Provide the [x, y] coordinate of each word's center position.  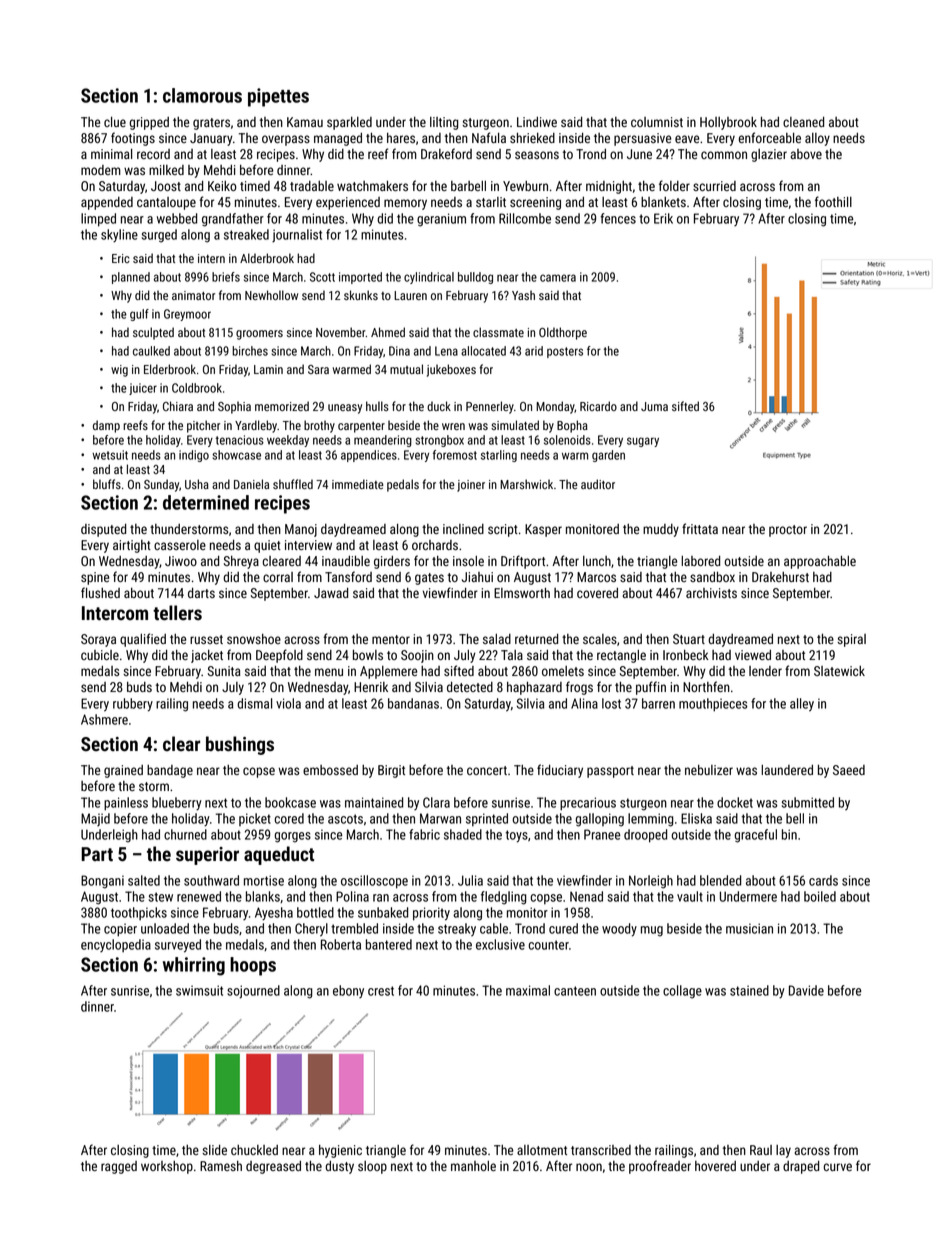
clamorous [202, 95]
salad [497, 639]
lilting [444, 123]
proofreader [660, 1167]
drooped [645, 836]
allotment [542, 1150]
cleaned [803, 122]
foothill [833, 201]
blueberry [177, 804]
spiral [851, 640]
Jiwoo [181, 561]
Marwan [440, 818]
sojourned [253, 992]
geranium [441, 220]
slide [214, 1150]
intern [211, 258]
